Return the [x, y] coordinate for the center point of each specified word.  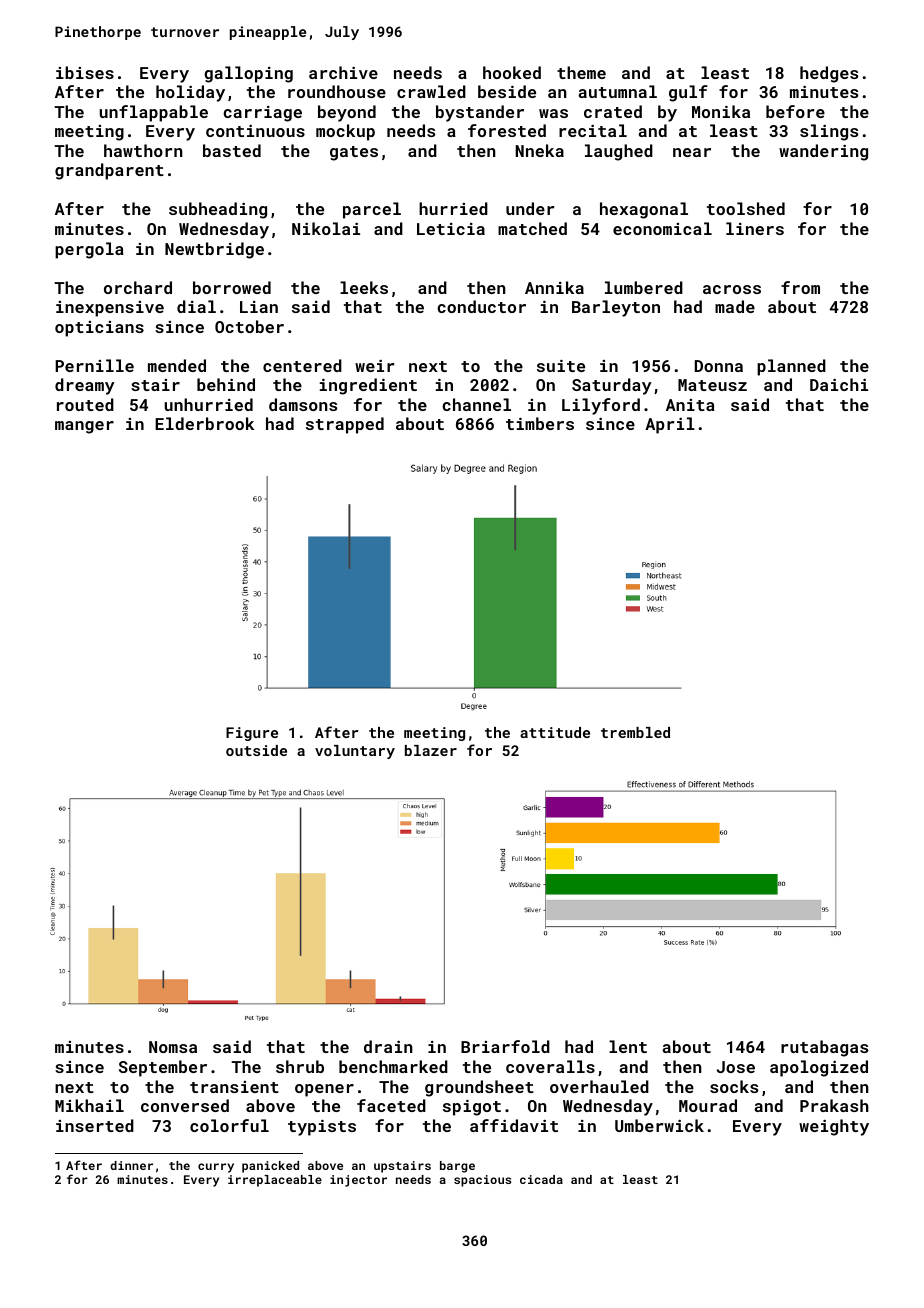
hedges [829, 74]
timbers [540, 423]
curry [216, 1168]
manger [84, 427]
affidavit [514, 1125]
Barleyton [616, 308]
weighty [834, 1127]
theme [581, 72]
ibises [85, 72]
